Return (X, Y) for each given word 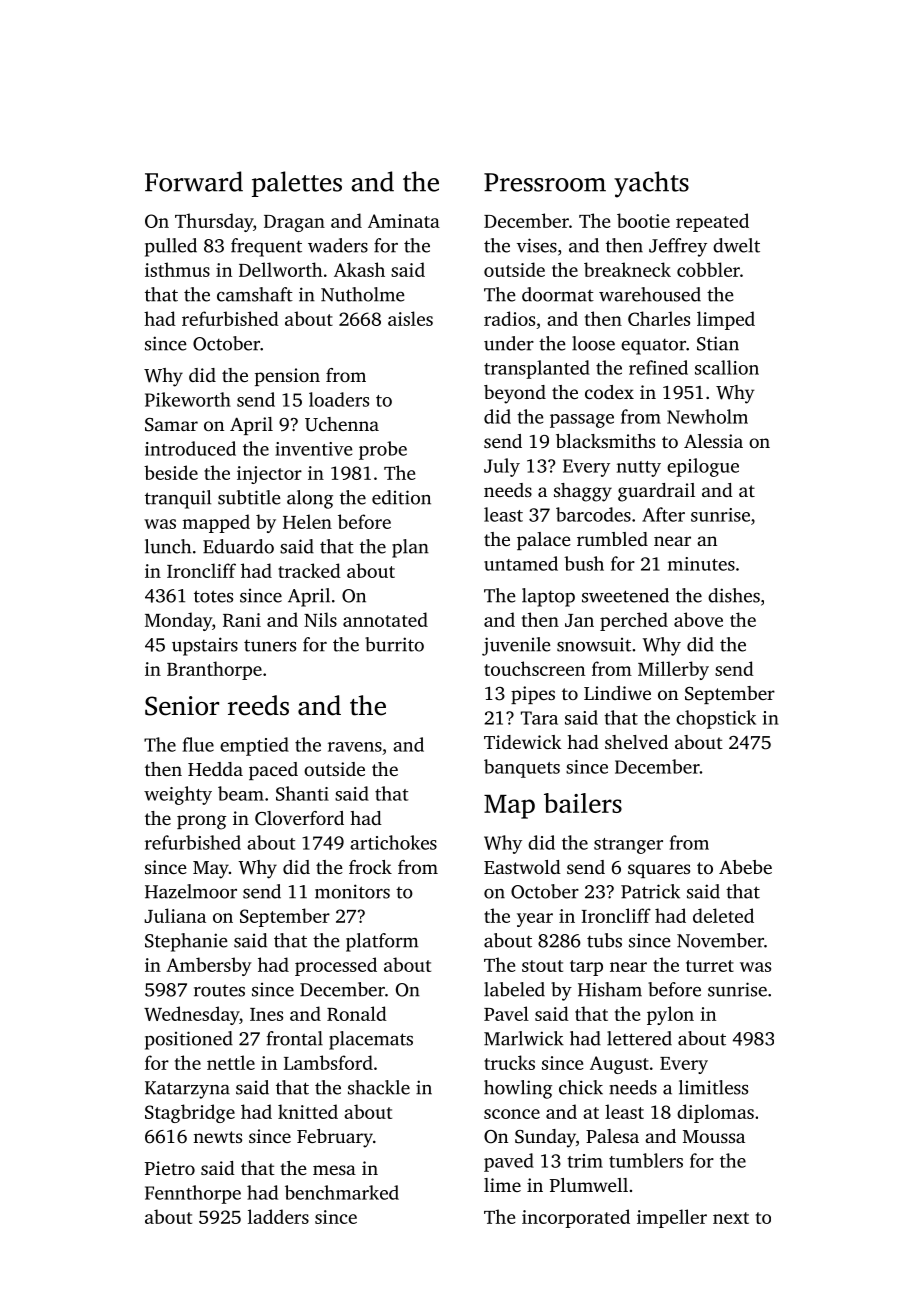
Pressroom (545, 182)
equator (653, 347)
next (731, 1218)
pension (287, 377)
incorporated (576, 1218)
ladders (278, 1216)
